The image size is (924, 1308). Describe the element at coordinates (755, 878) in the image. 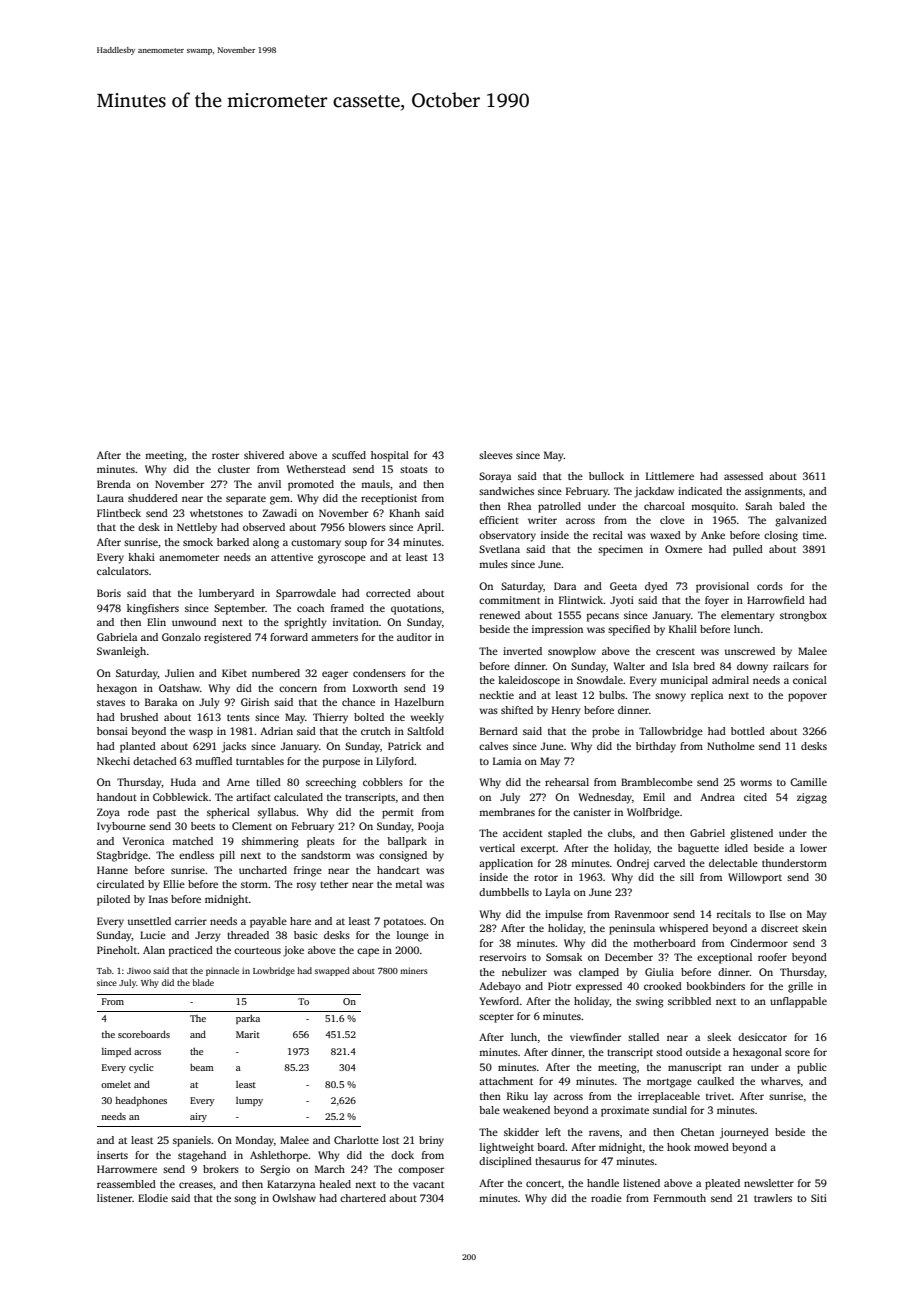

I see `Willowport` at that location.
